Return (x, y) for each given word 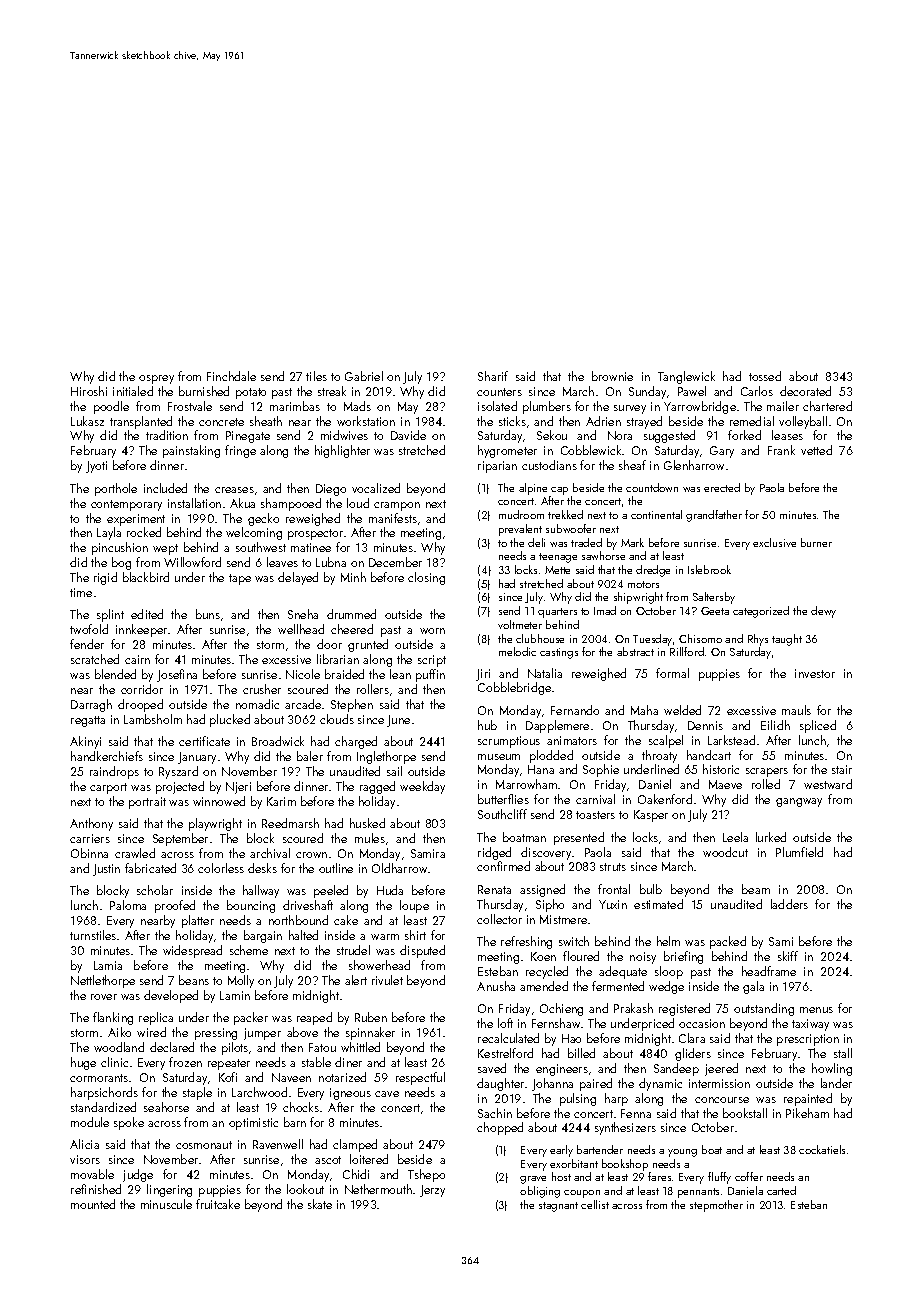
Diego (331, 490)
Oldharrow (399, 868)
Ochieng (561, 1009)
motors (643, 584)
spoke (129, 1123)
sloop (669, 972)
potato (251, 393)
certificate (204, 741)
